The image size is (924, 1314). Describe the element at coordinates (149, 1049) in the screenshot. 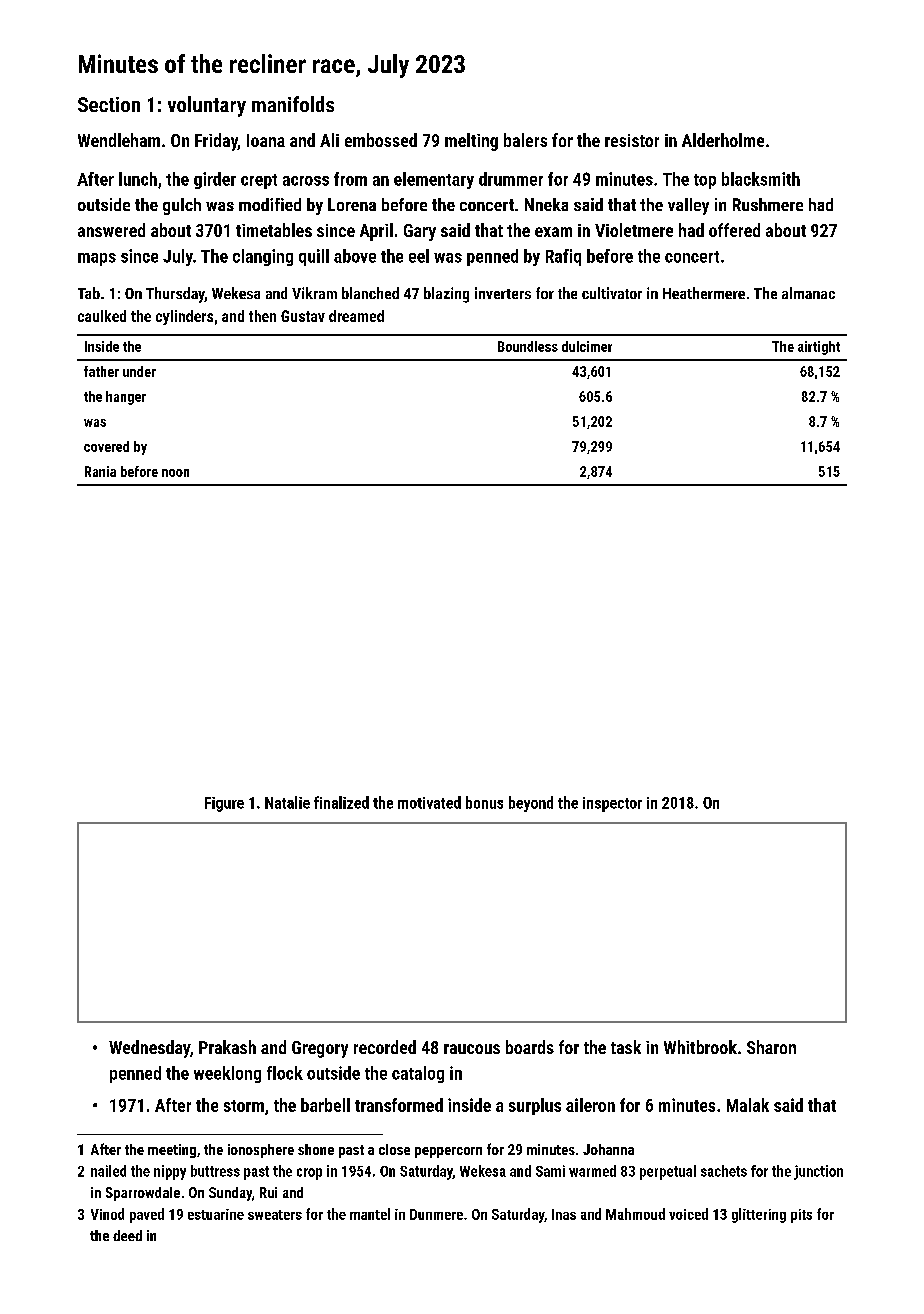

I see `Wednesday` at that location.
